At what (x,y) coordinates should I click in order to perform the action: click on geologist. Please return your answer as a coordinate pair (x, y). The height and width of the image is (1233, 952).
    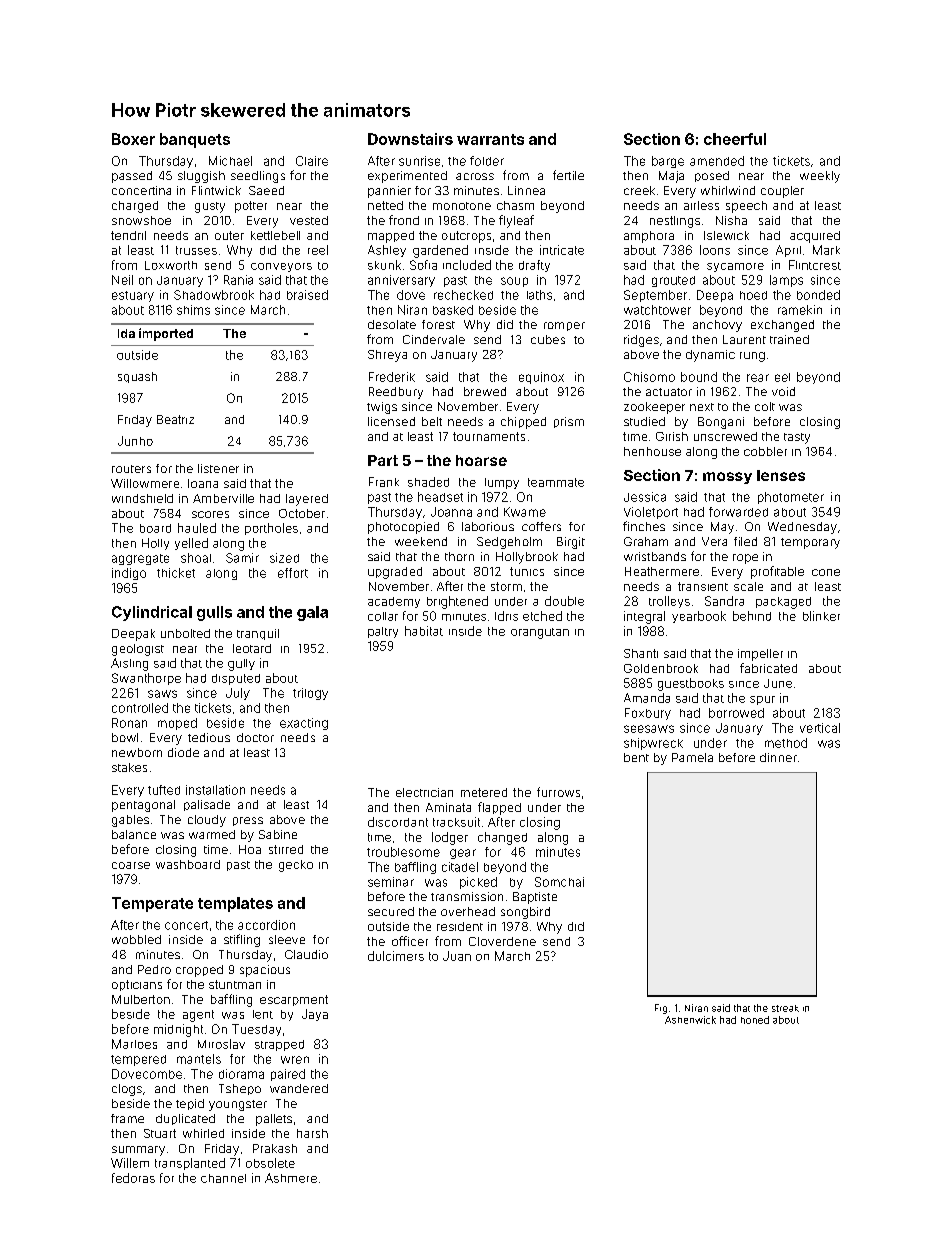
    Looking at the image, I should click on (138, 650).
